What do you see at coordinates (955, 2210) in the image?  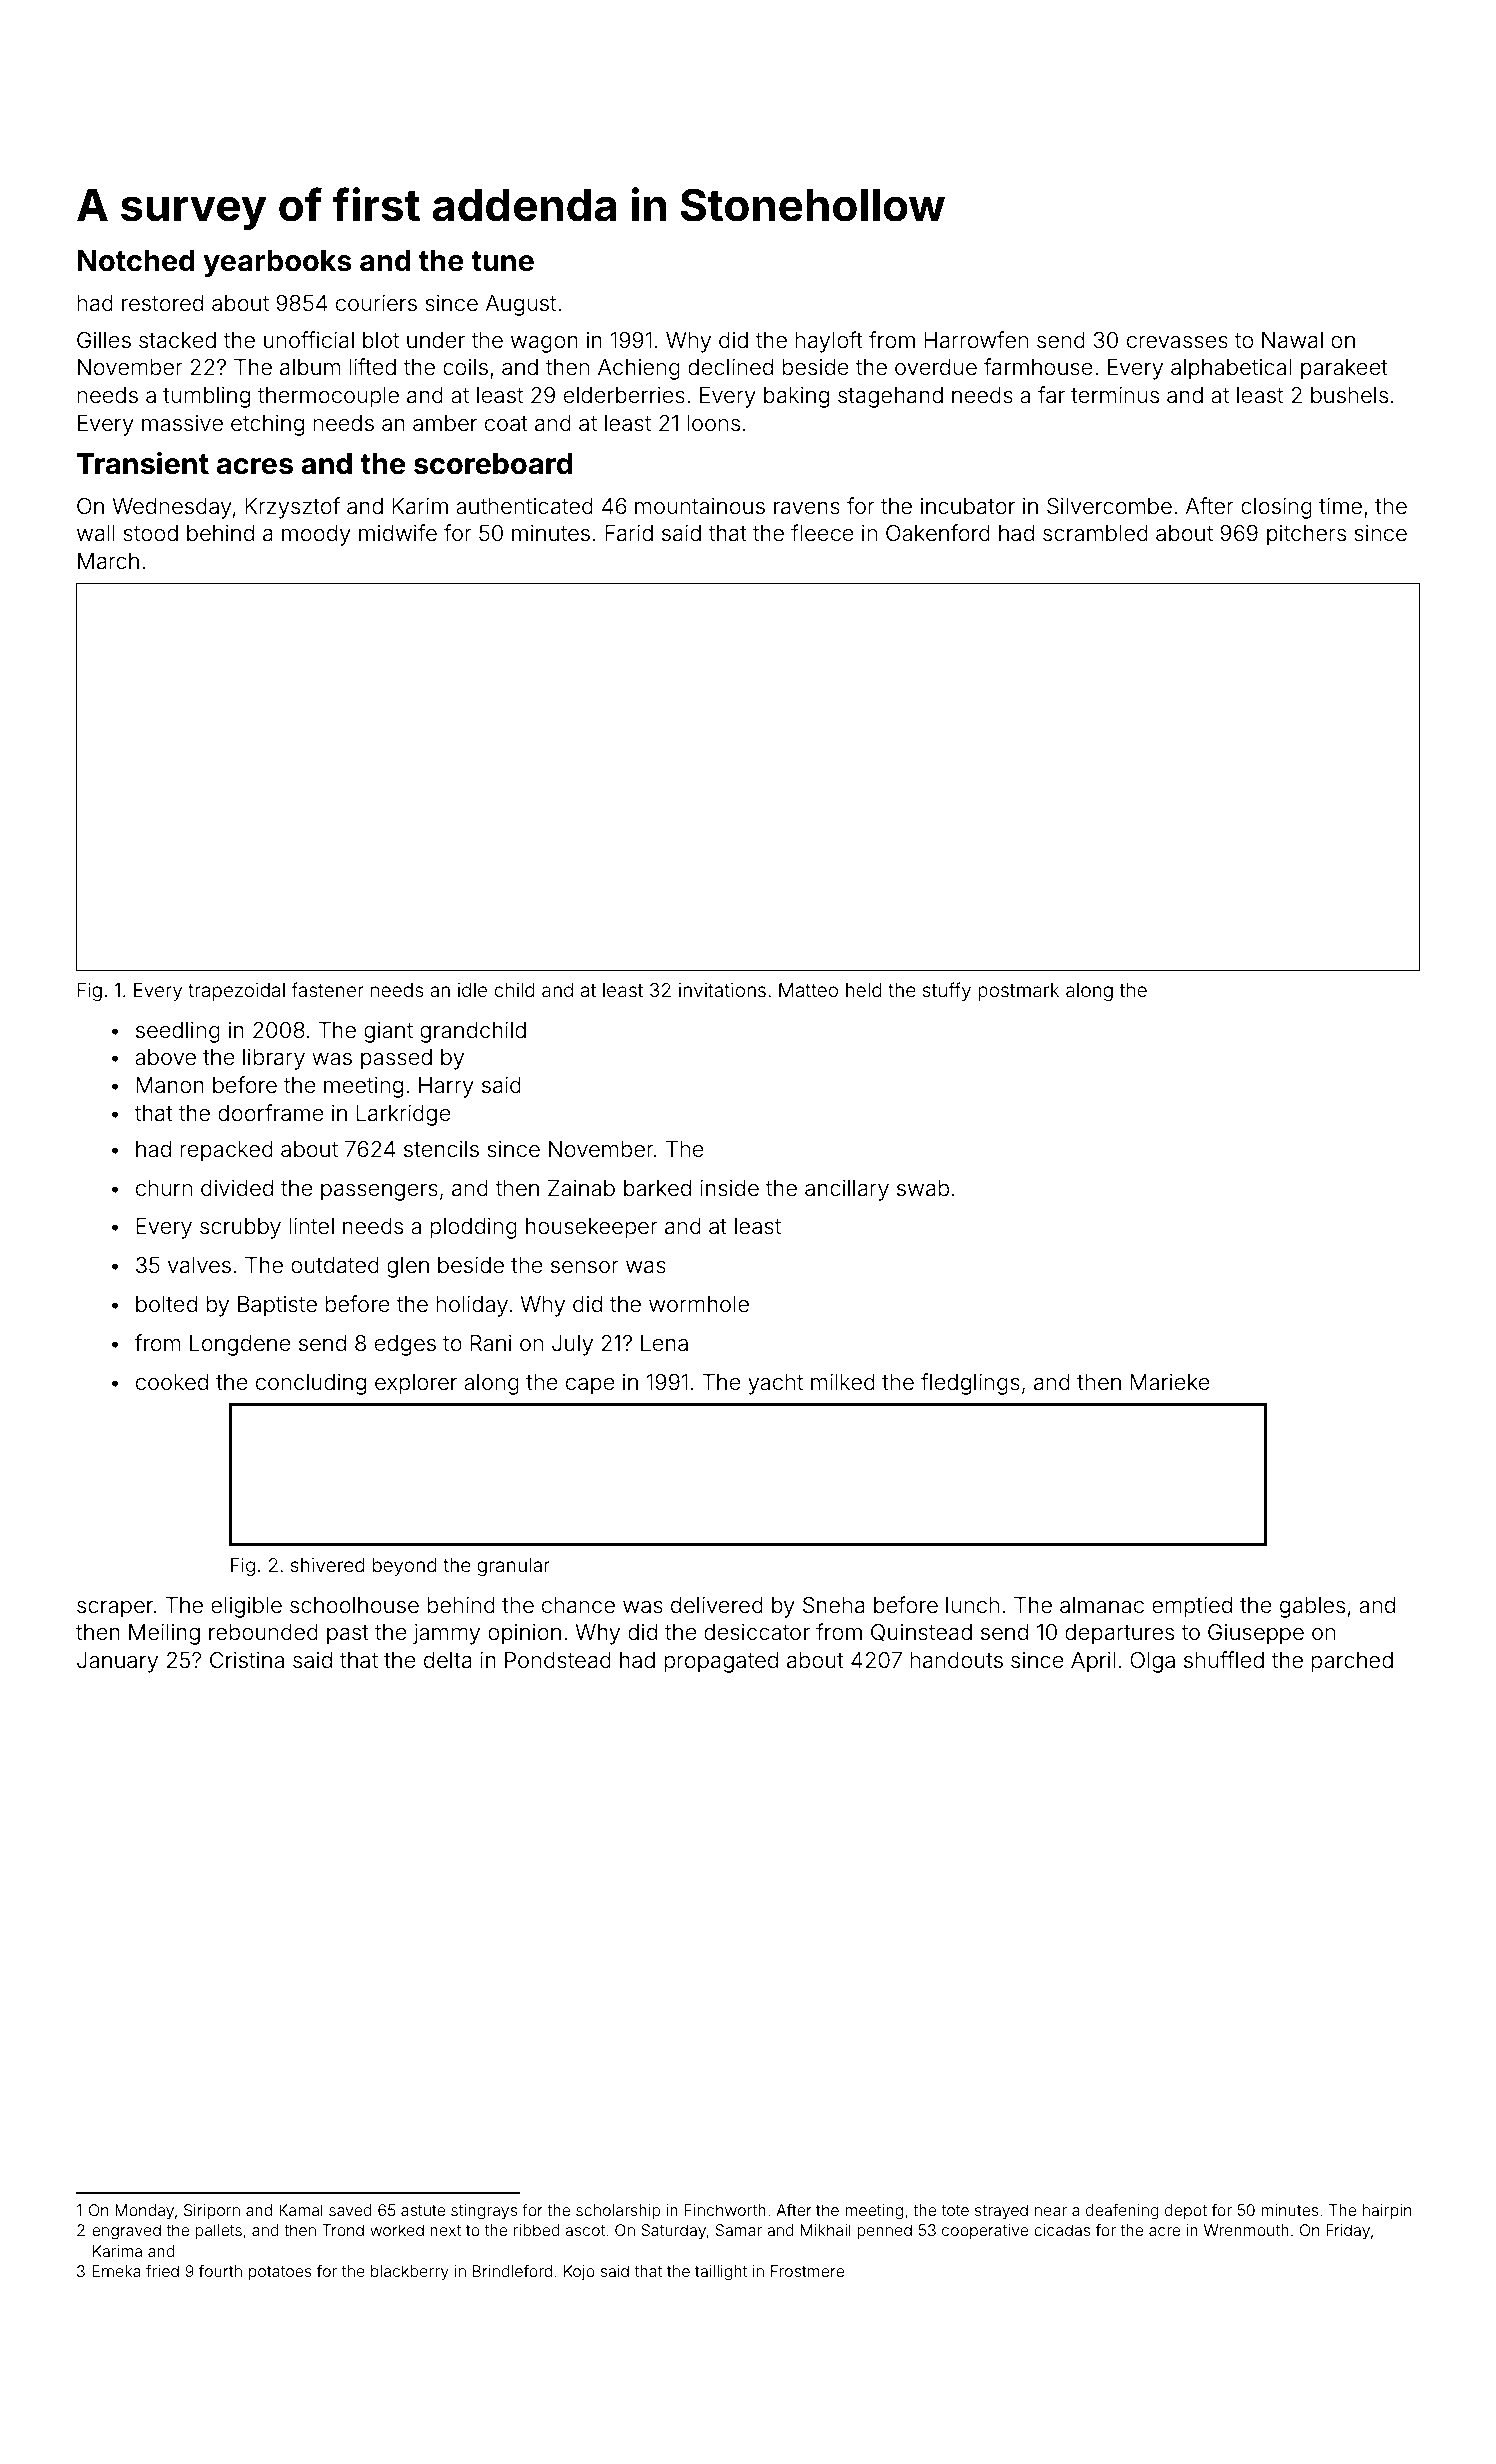 I see `tote` at bounding box center [955, 2210].
